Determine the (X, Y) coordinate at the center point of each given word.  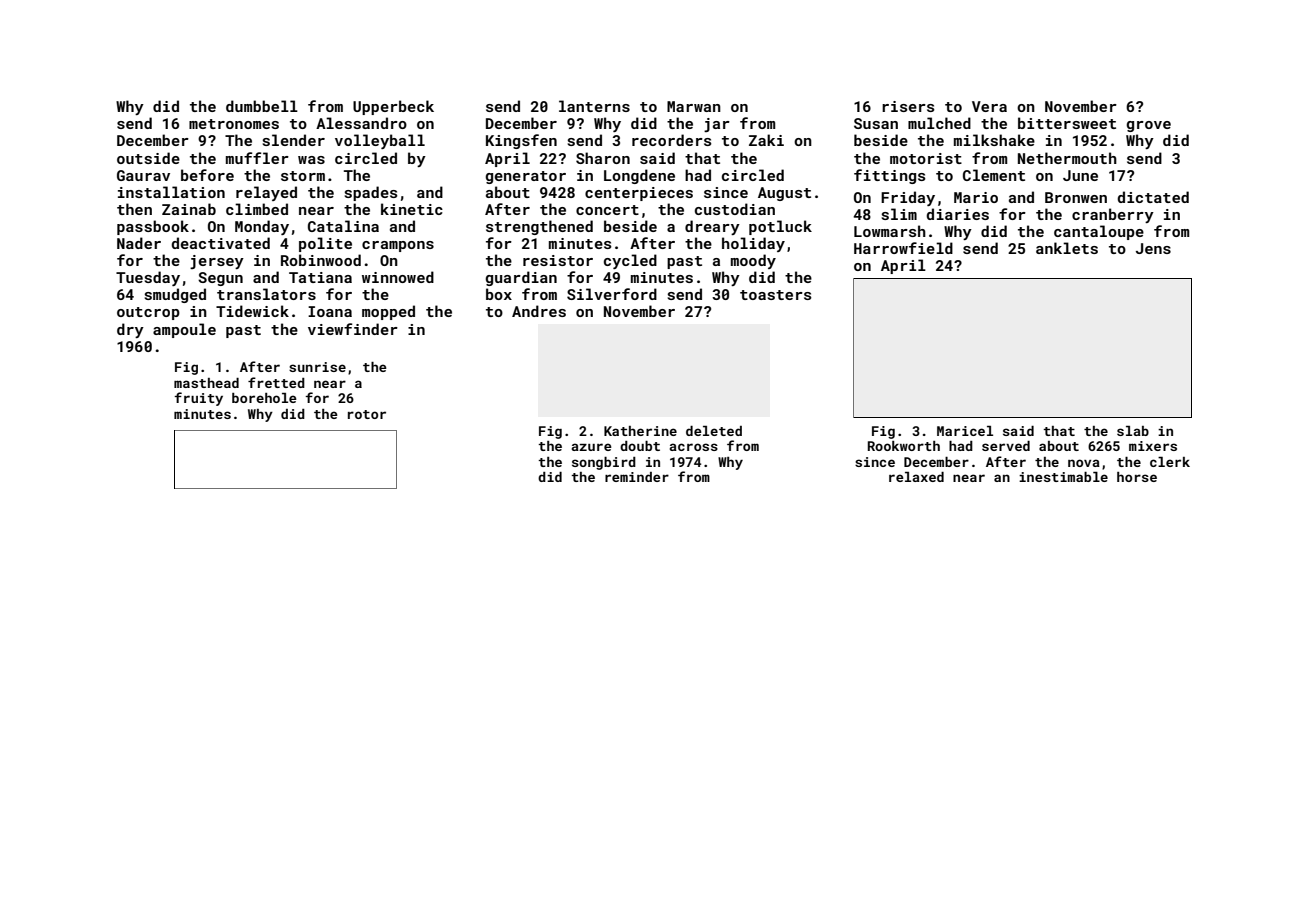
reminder (637, 477)
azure (591, 447)
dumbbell (262, 106)
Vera (989, 106)
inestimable (1063, 477)
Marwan (694, 106)
